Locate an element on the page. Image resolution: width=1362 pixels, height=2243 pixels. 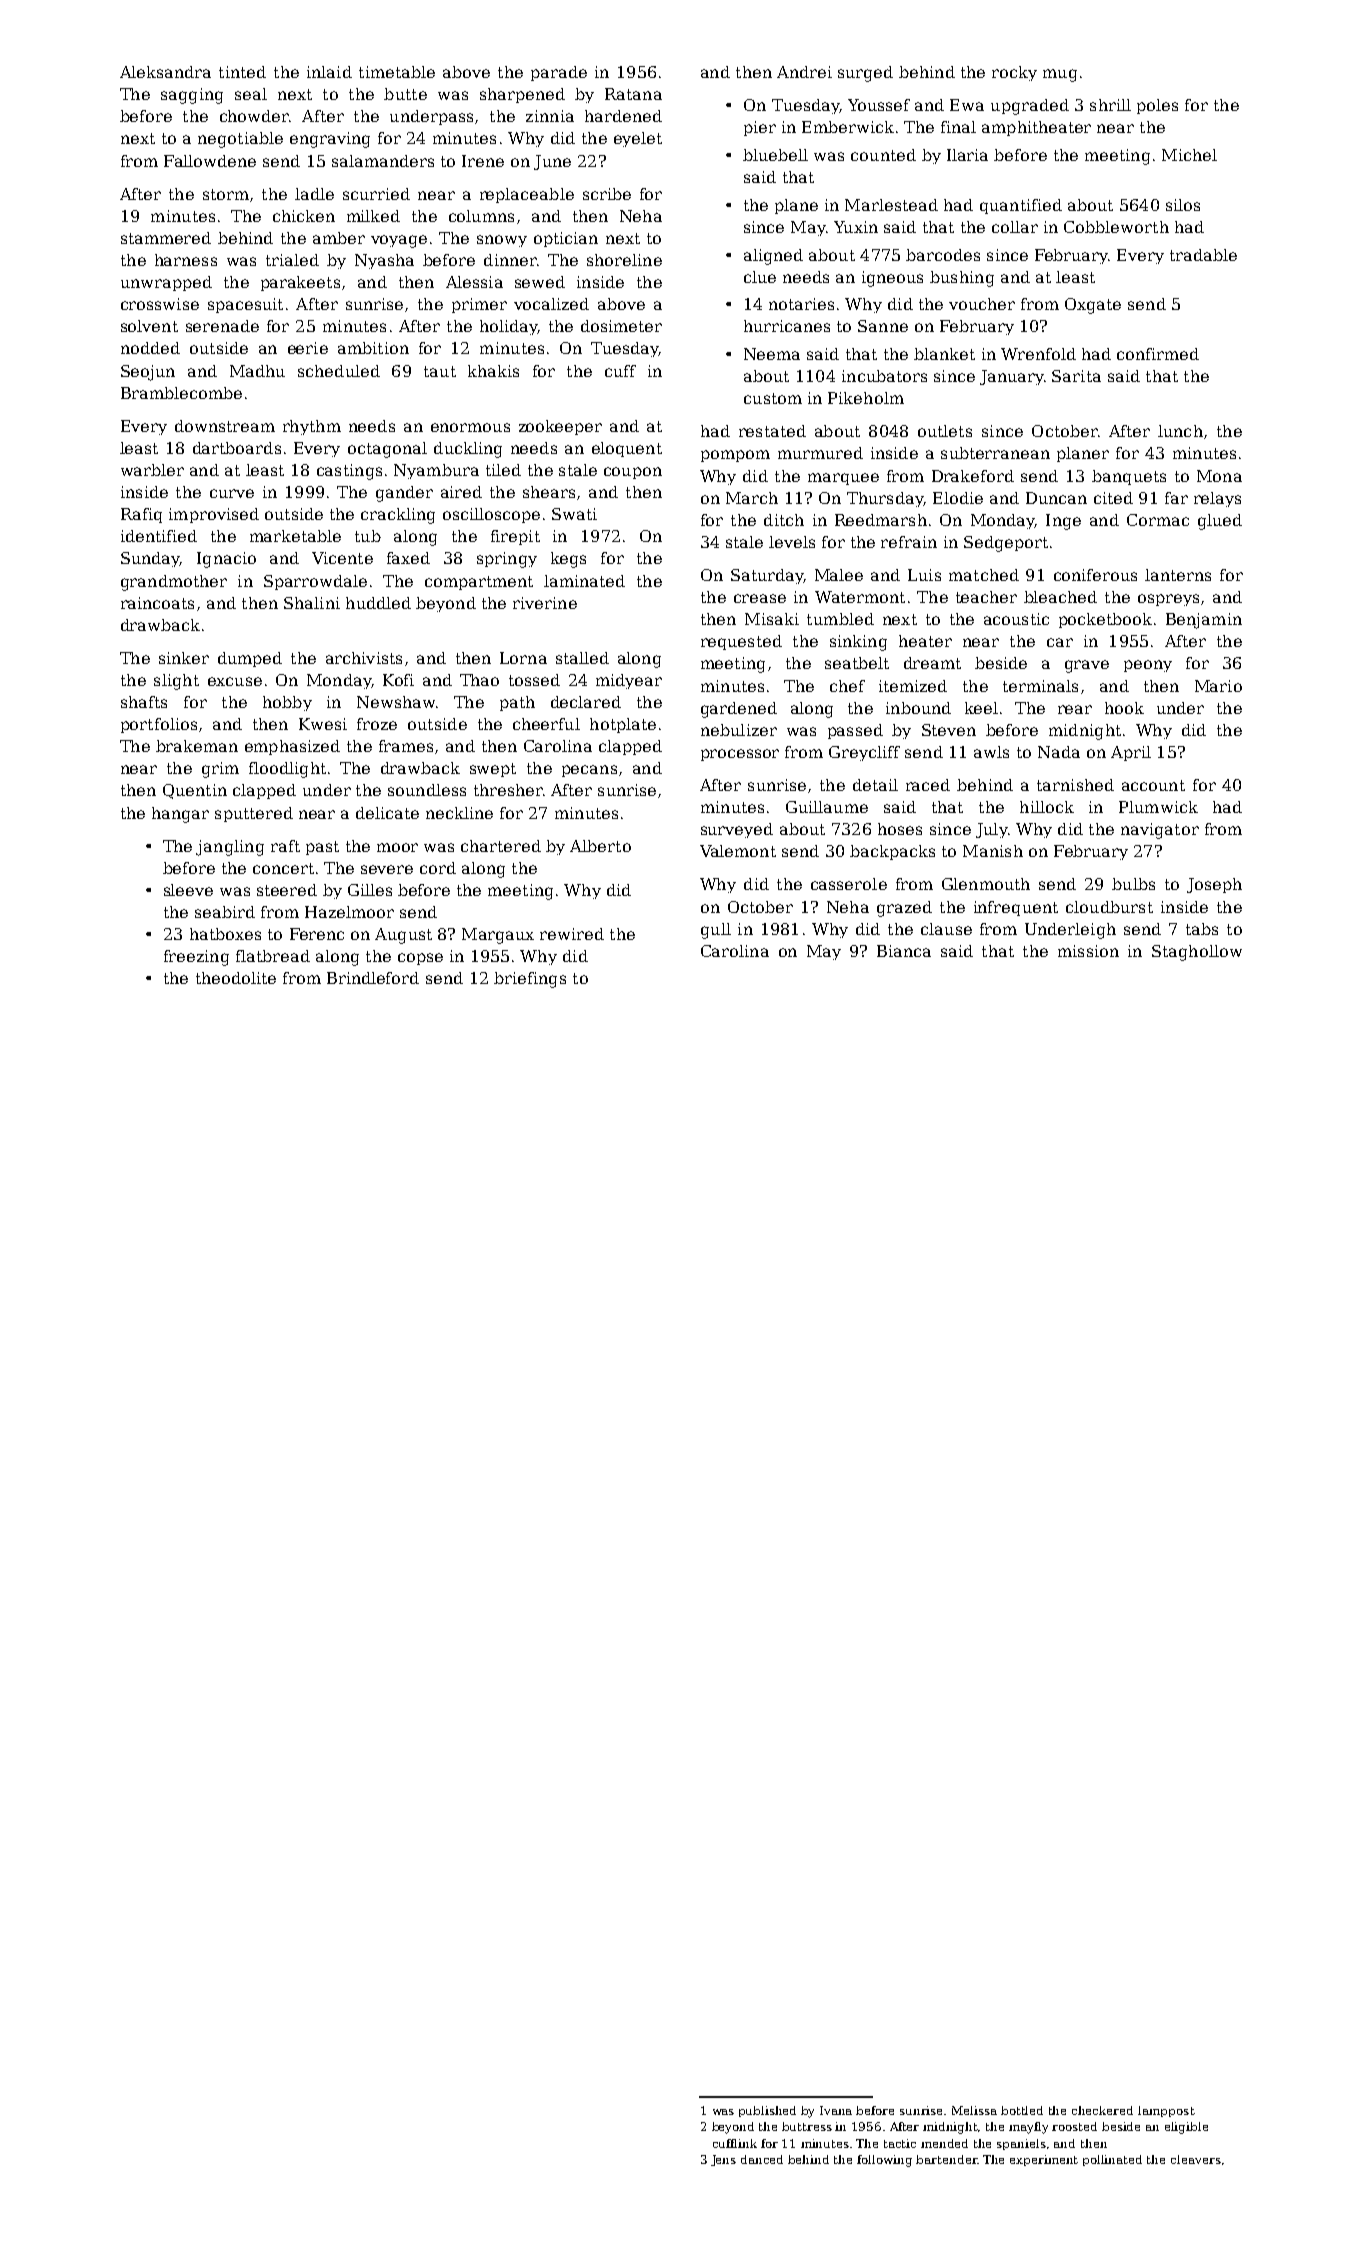
published is located at coordinates (767, 2111).
